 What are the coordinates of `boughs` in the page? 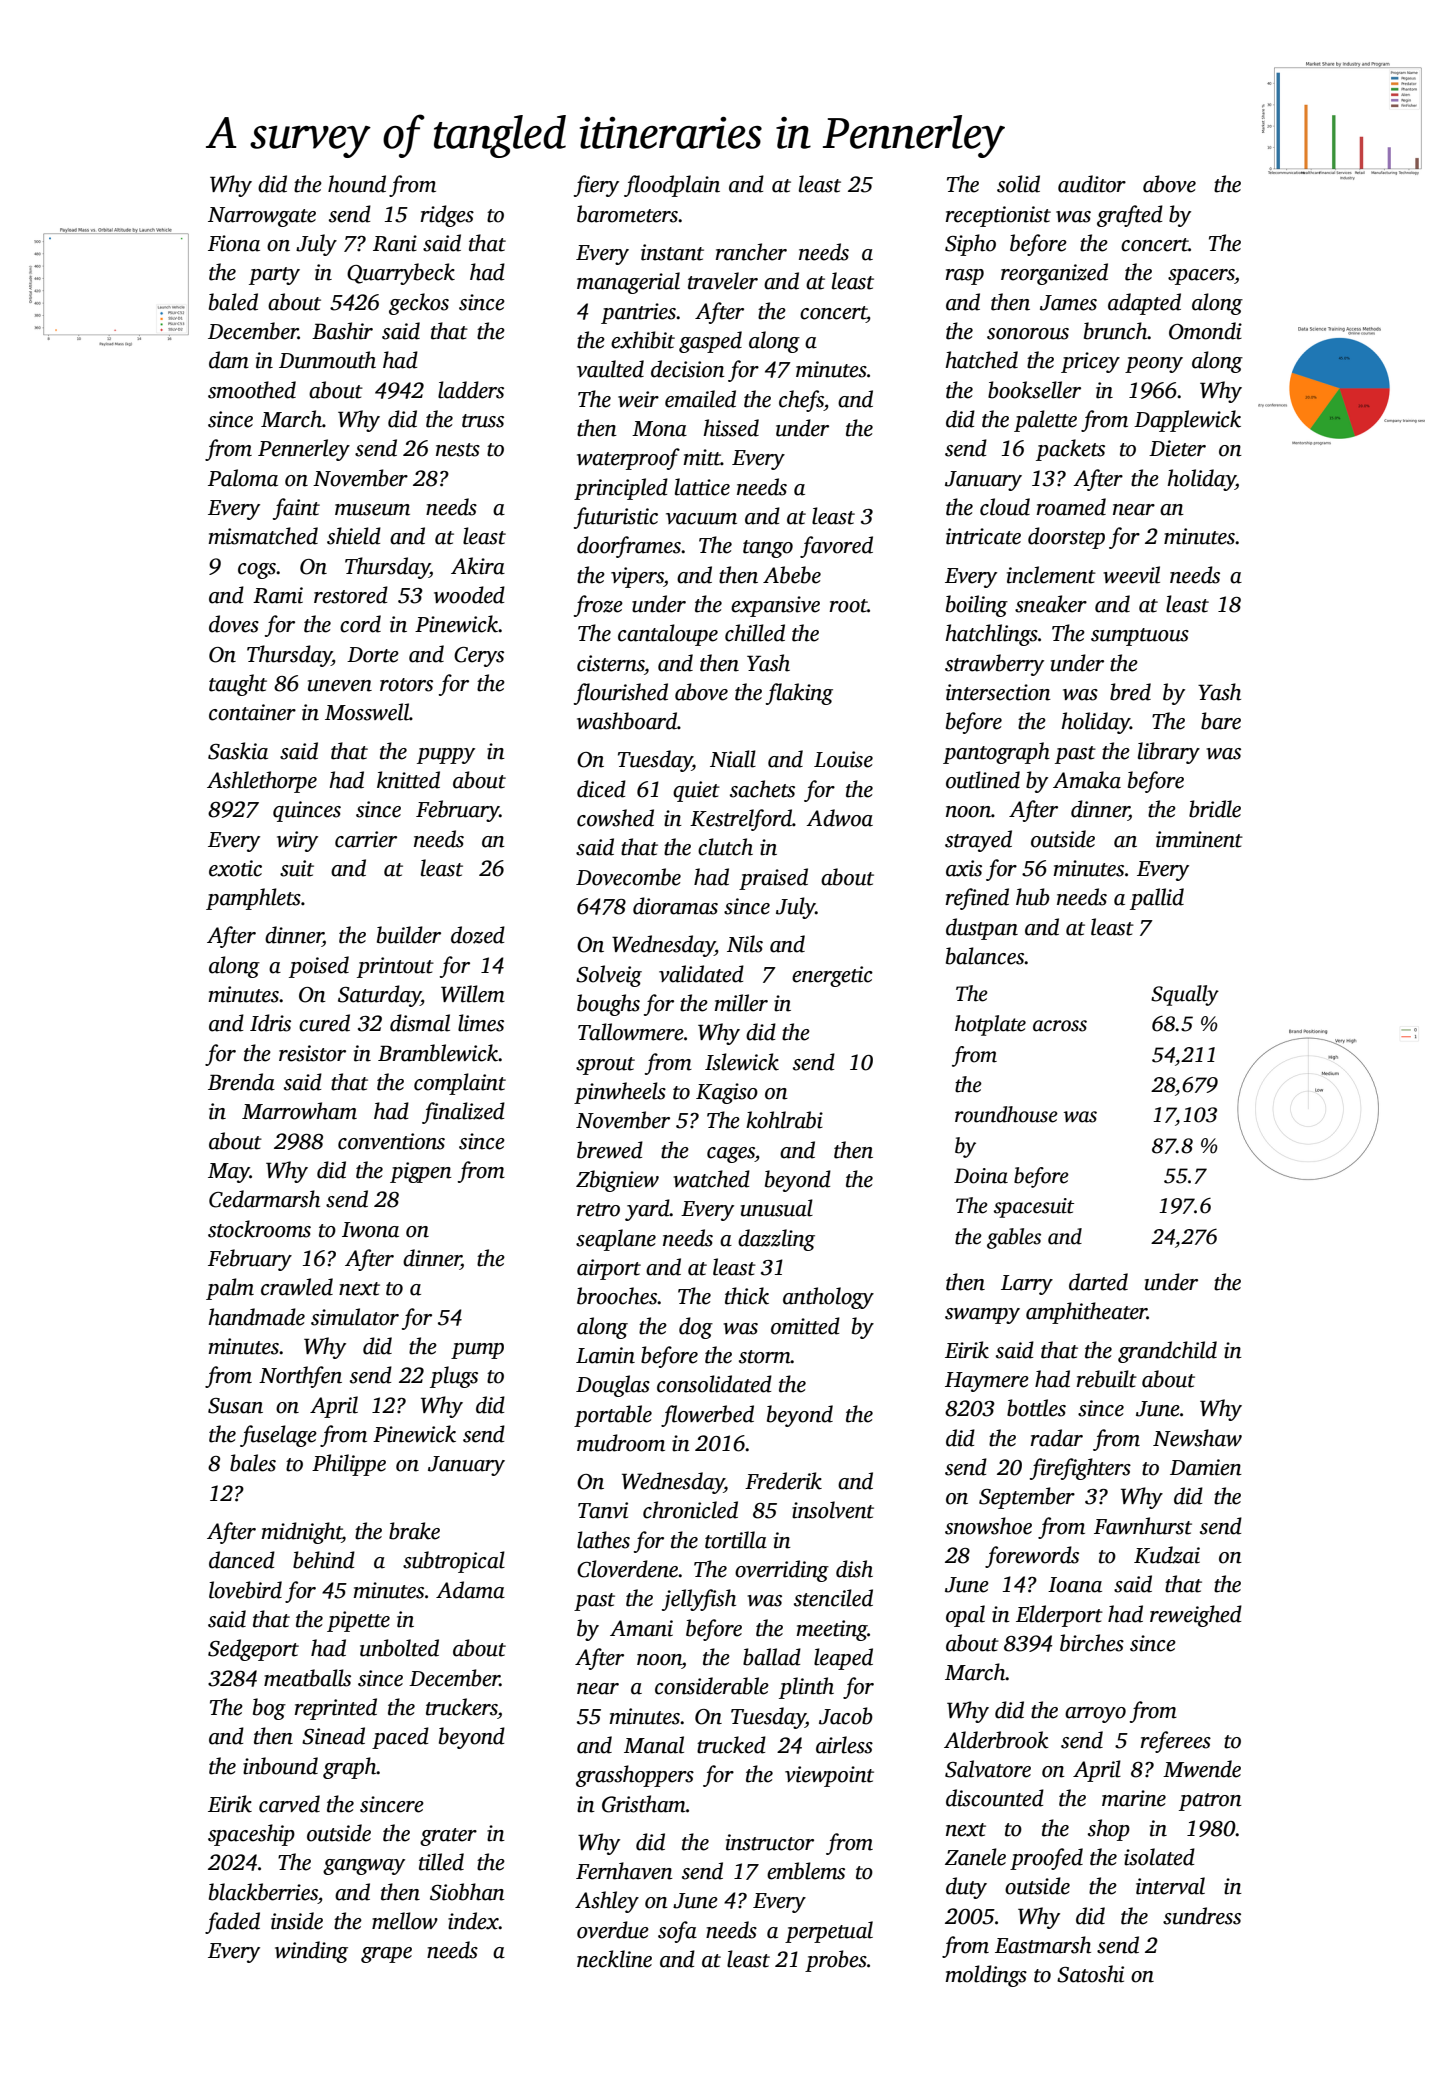 It's located at (608, 1005).
